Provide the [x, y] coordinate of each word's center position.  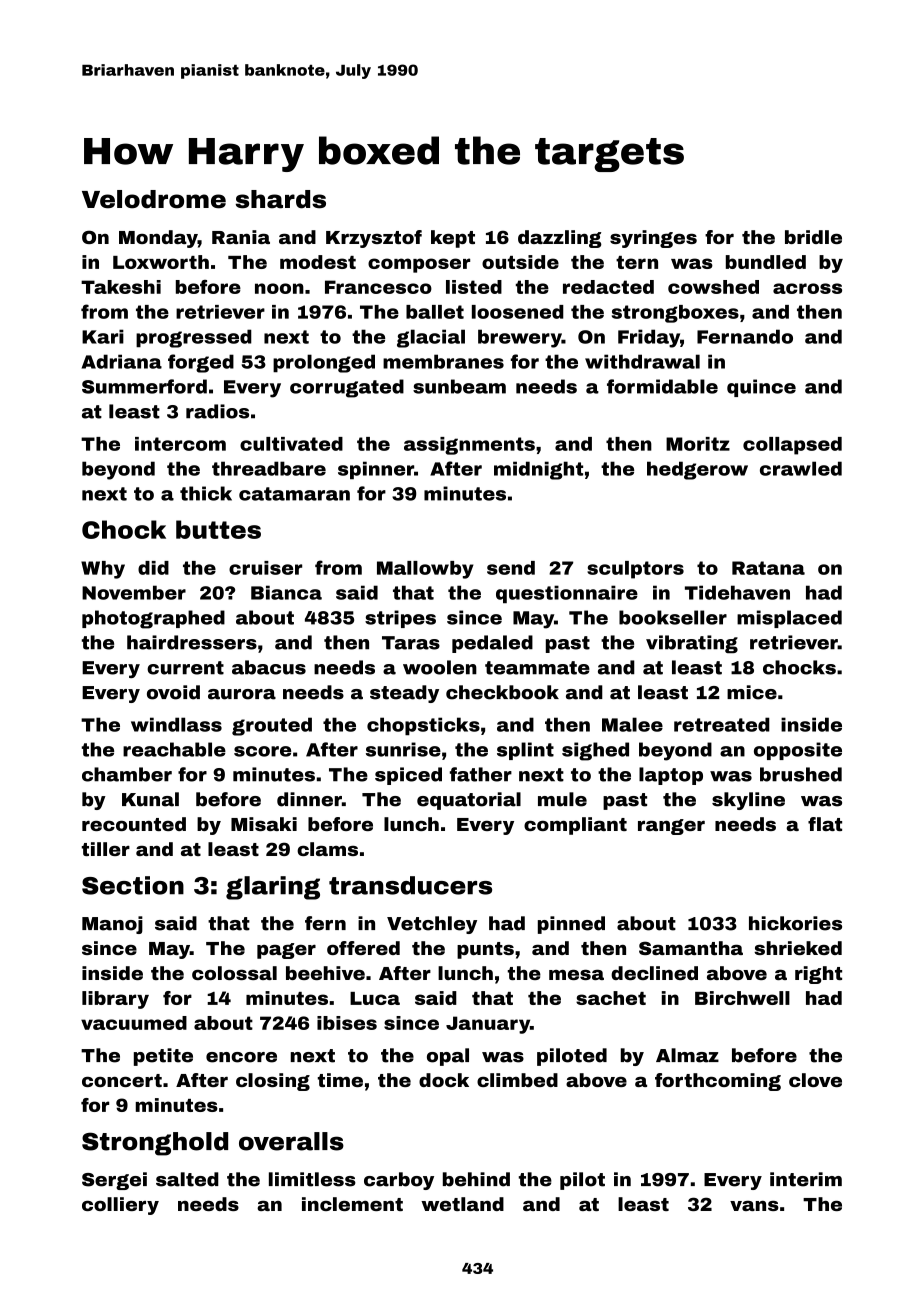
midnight [538, 470]
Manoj [112, 925]
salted [187, 1179]
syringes [653, 239]
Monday [158, 239]
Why [103, 570]
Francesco [378, 287]
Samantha [691, 948]
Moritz [698, 444]
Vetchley [432, 925]
